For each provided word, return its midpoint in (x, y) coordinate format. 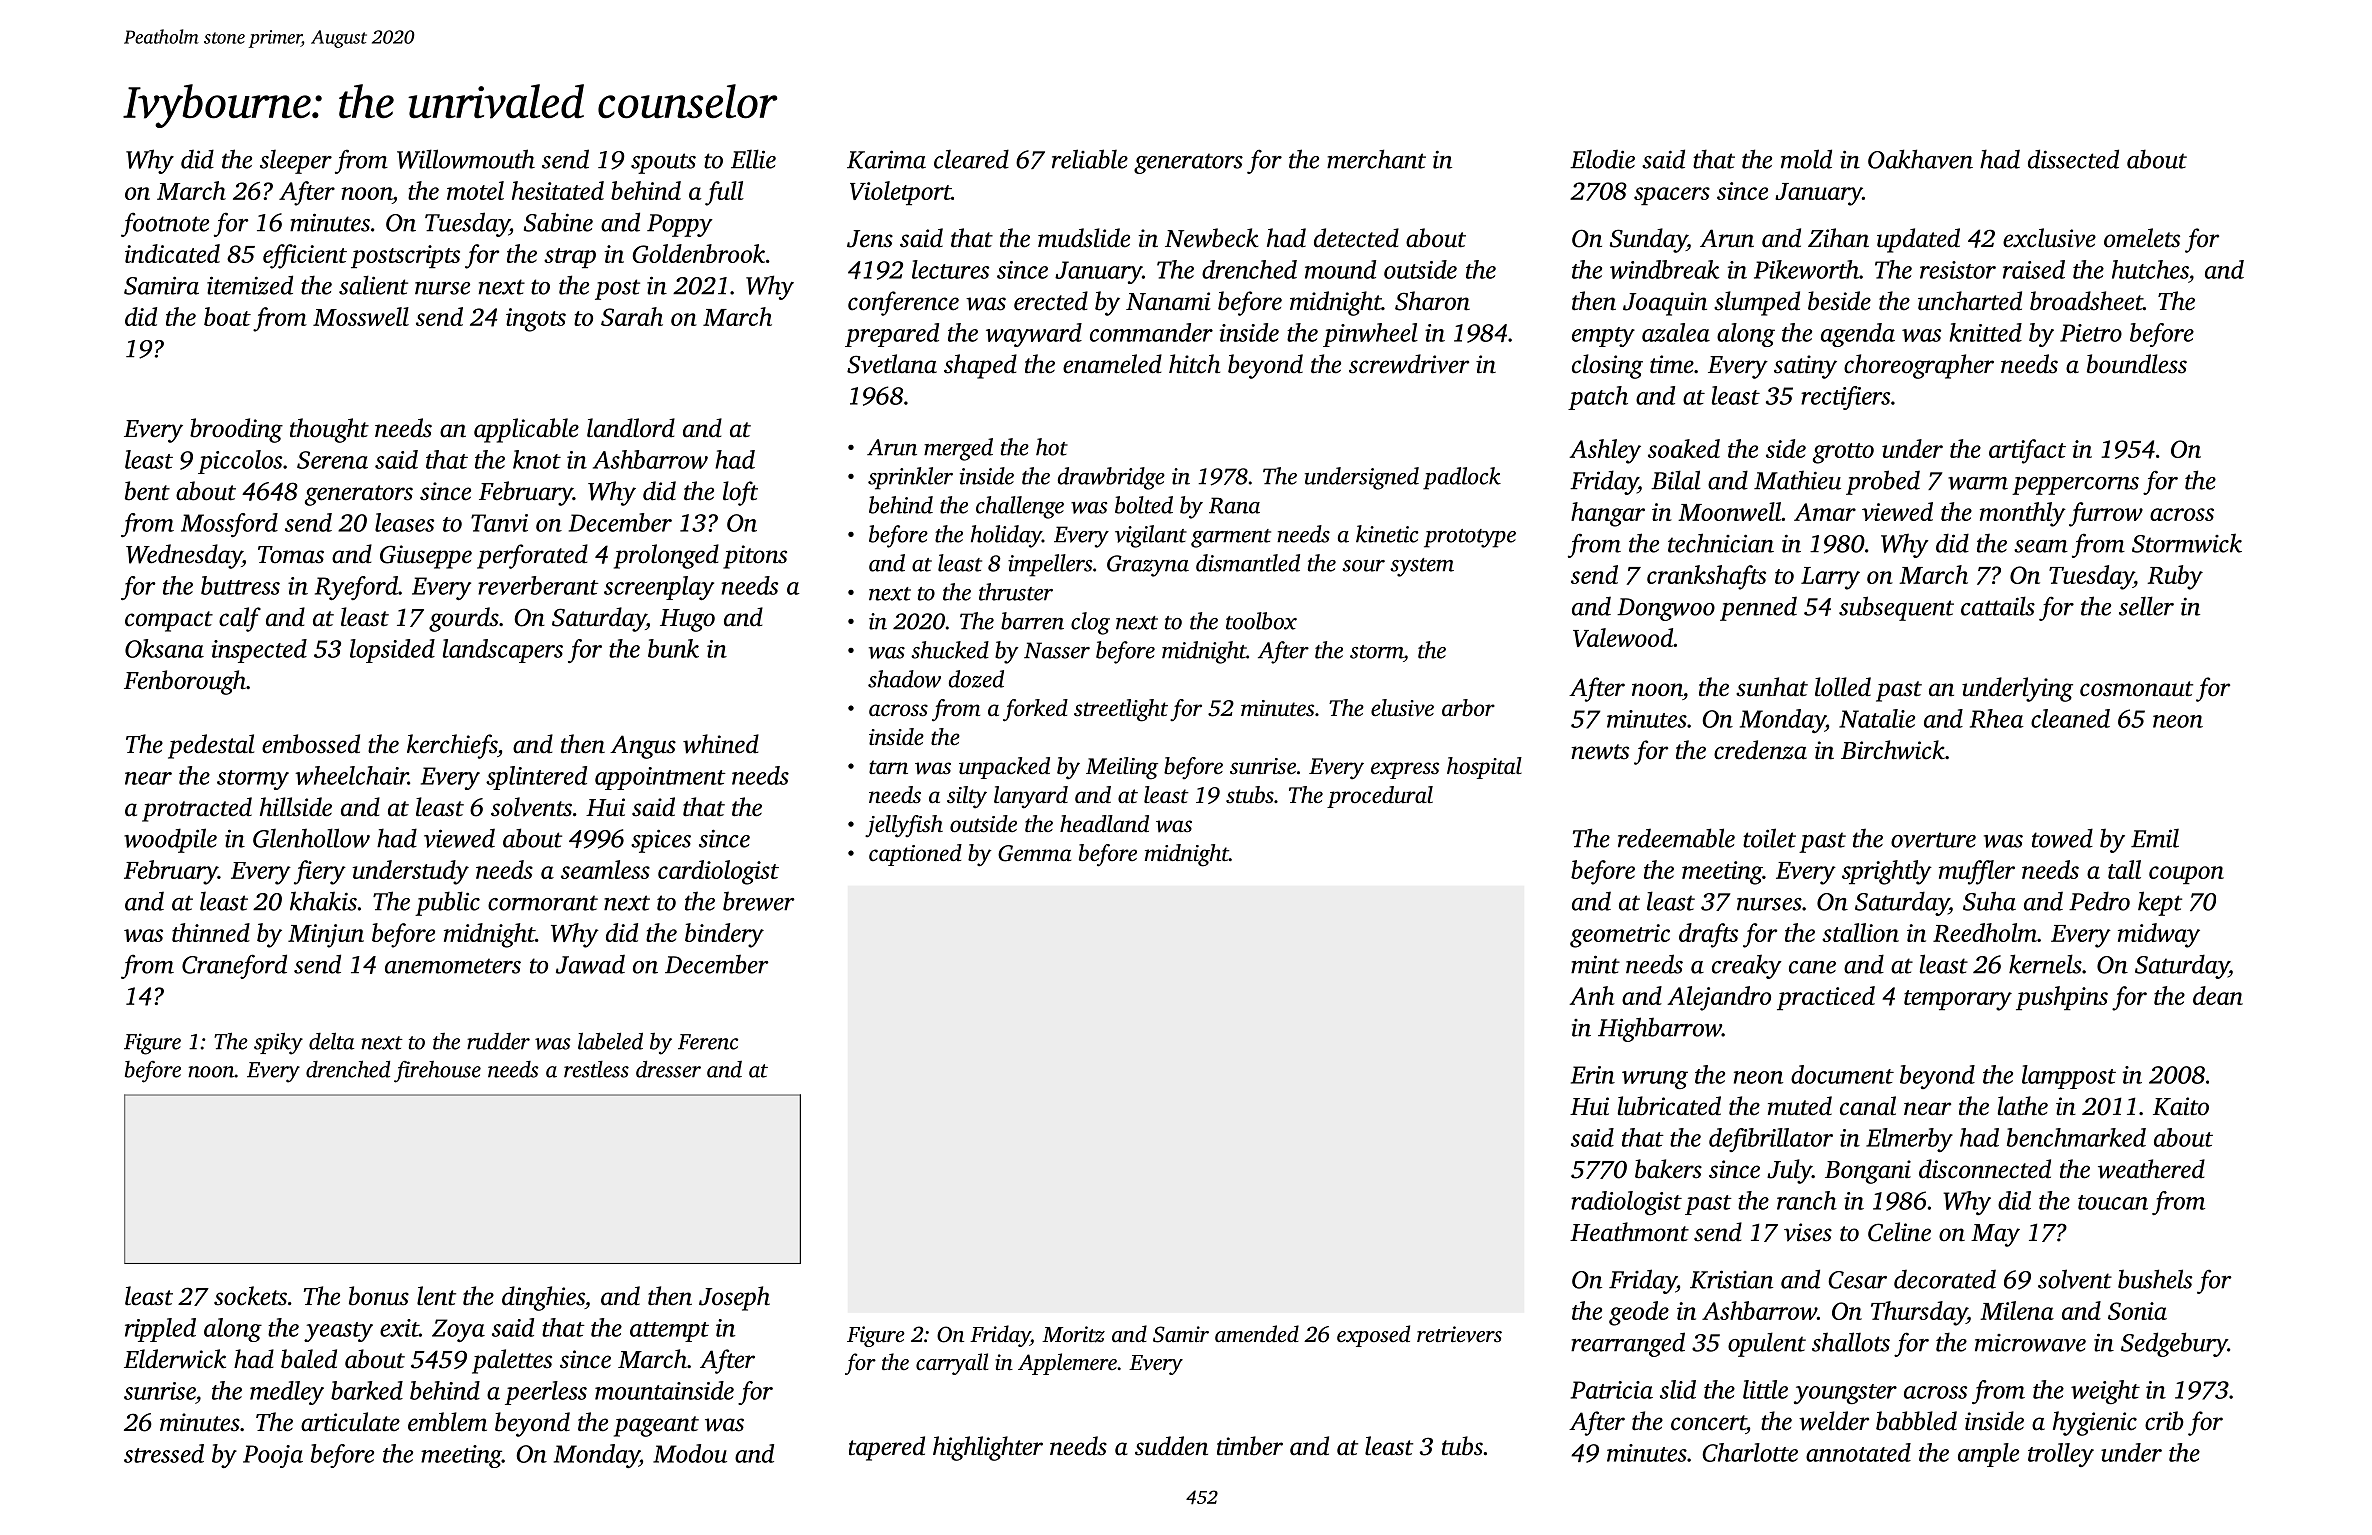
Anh (1592, 995)
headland (1104, 824)
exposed (1373, 1336)
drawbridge (1111, 478)
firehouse (437, 1072)
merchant (1376, 159)
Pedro (2099, 901)
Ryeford (356, 588)
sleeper (296, 161)
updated (1918, 240)
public (447, 903)
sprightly (1887, 872)
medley (287, 1393)
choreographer (1919, 366)
